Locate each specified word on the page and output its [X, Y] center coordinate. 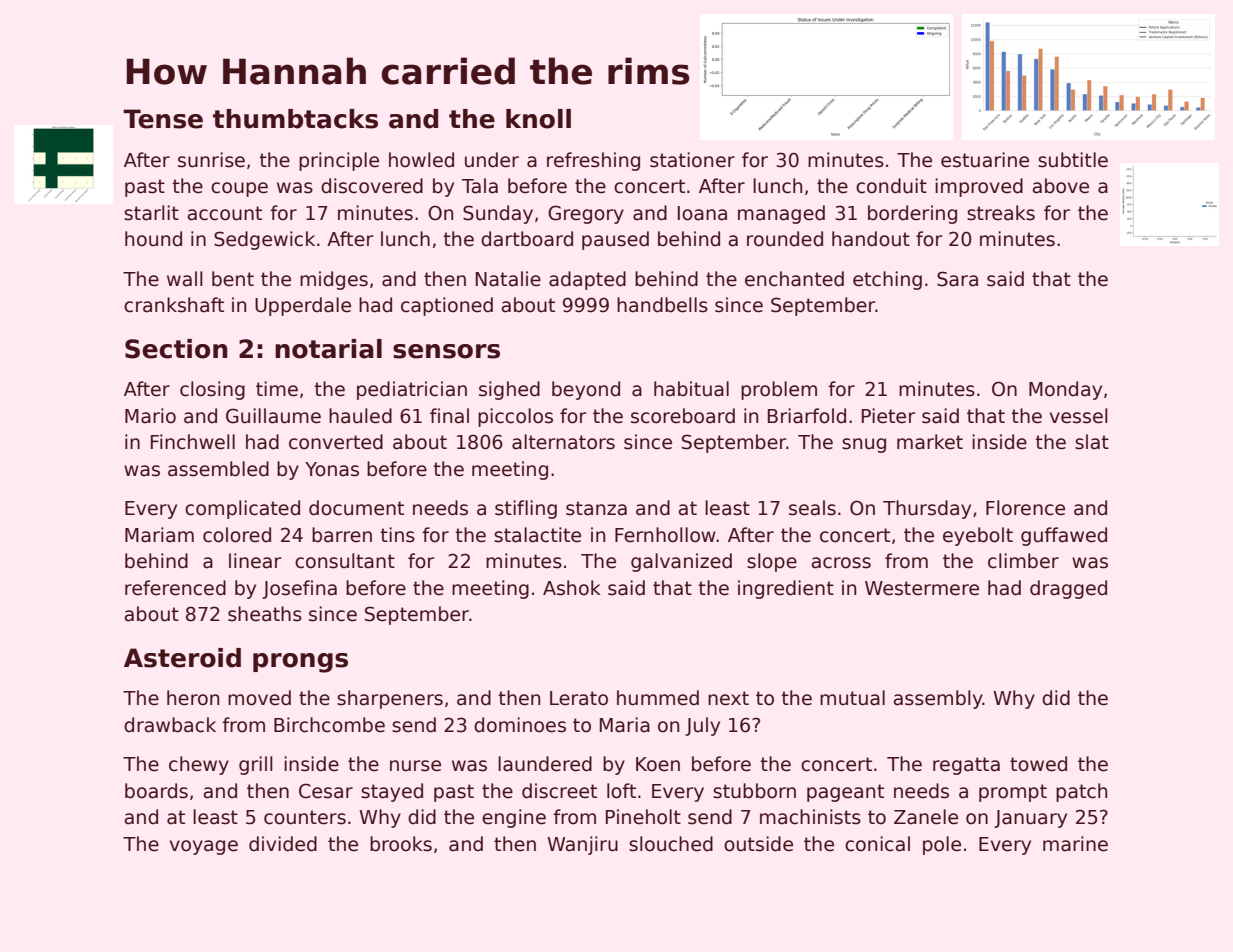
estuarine [985, 160]
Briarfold [807, 416]
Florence [1025, 508]
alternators [563, 442]
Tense [163, 119]
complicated [242, 509]
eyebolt [978, 536]
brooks [401, 844]
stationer [692, 160]
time [277, 389]
